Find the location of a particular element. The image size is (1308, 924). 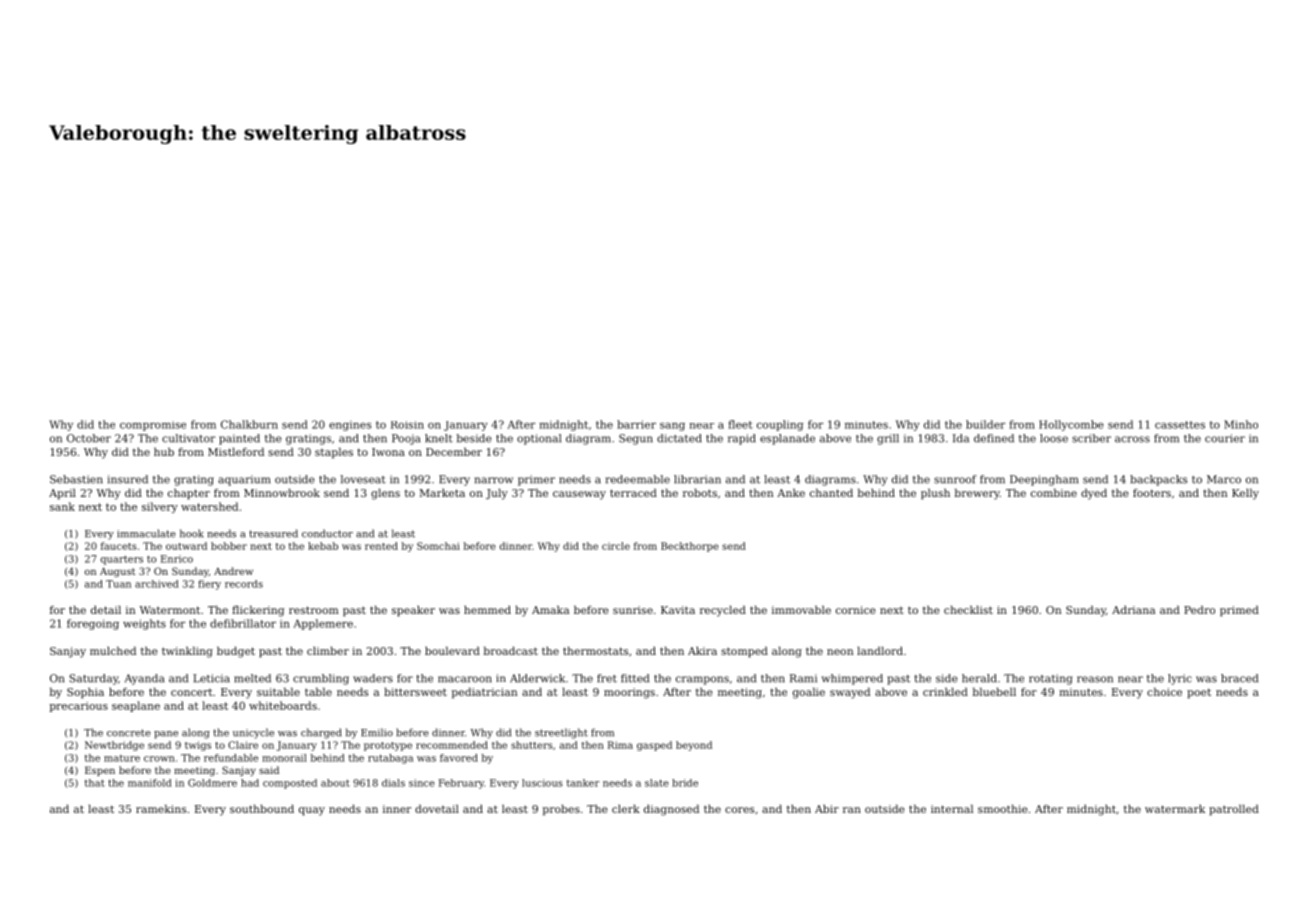

sunrise is located at coordinates (633, 610).
